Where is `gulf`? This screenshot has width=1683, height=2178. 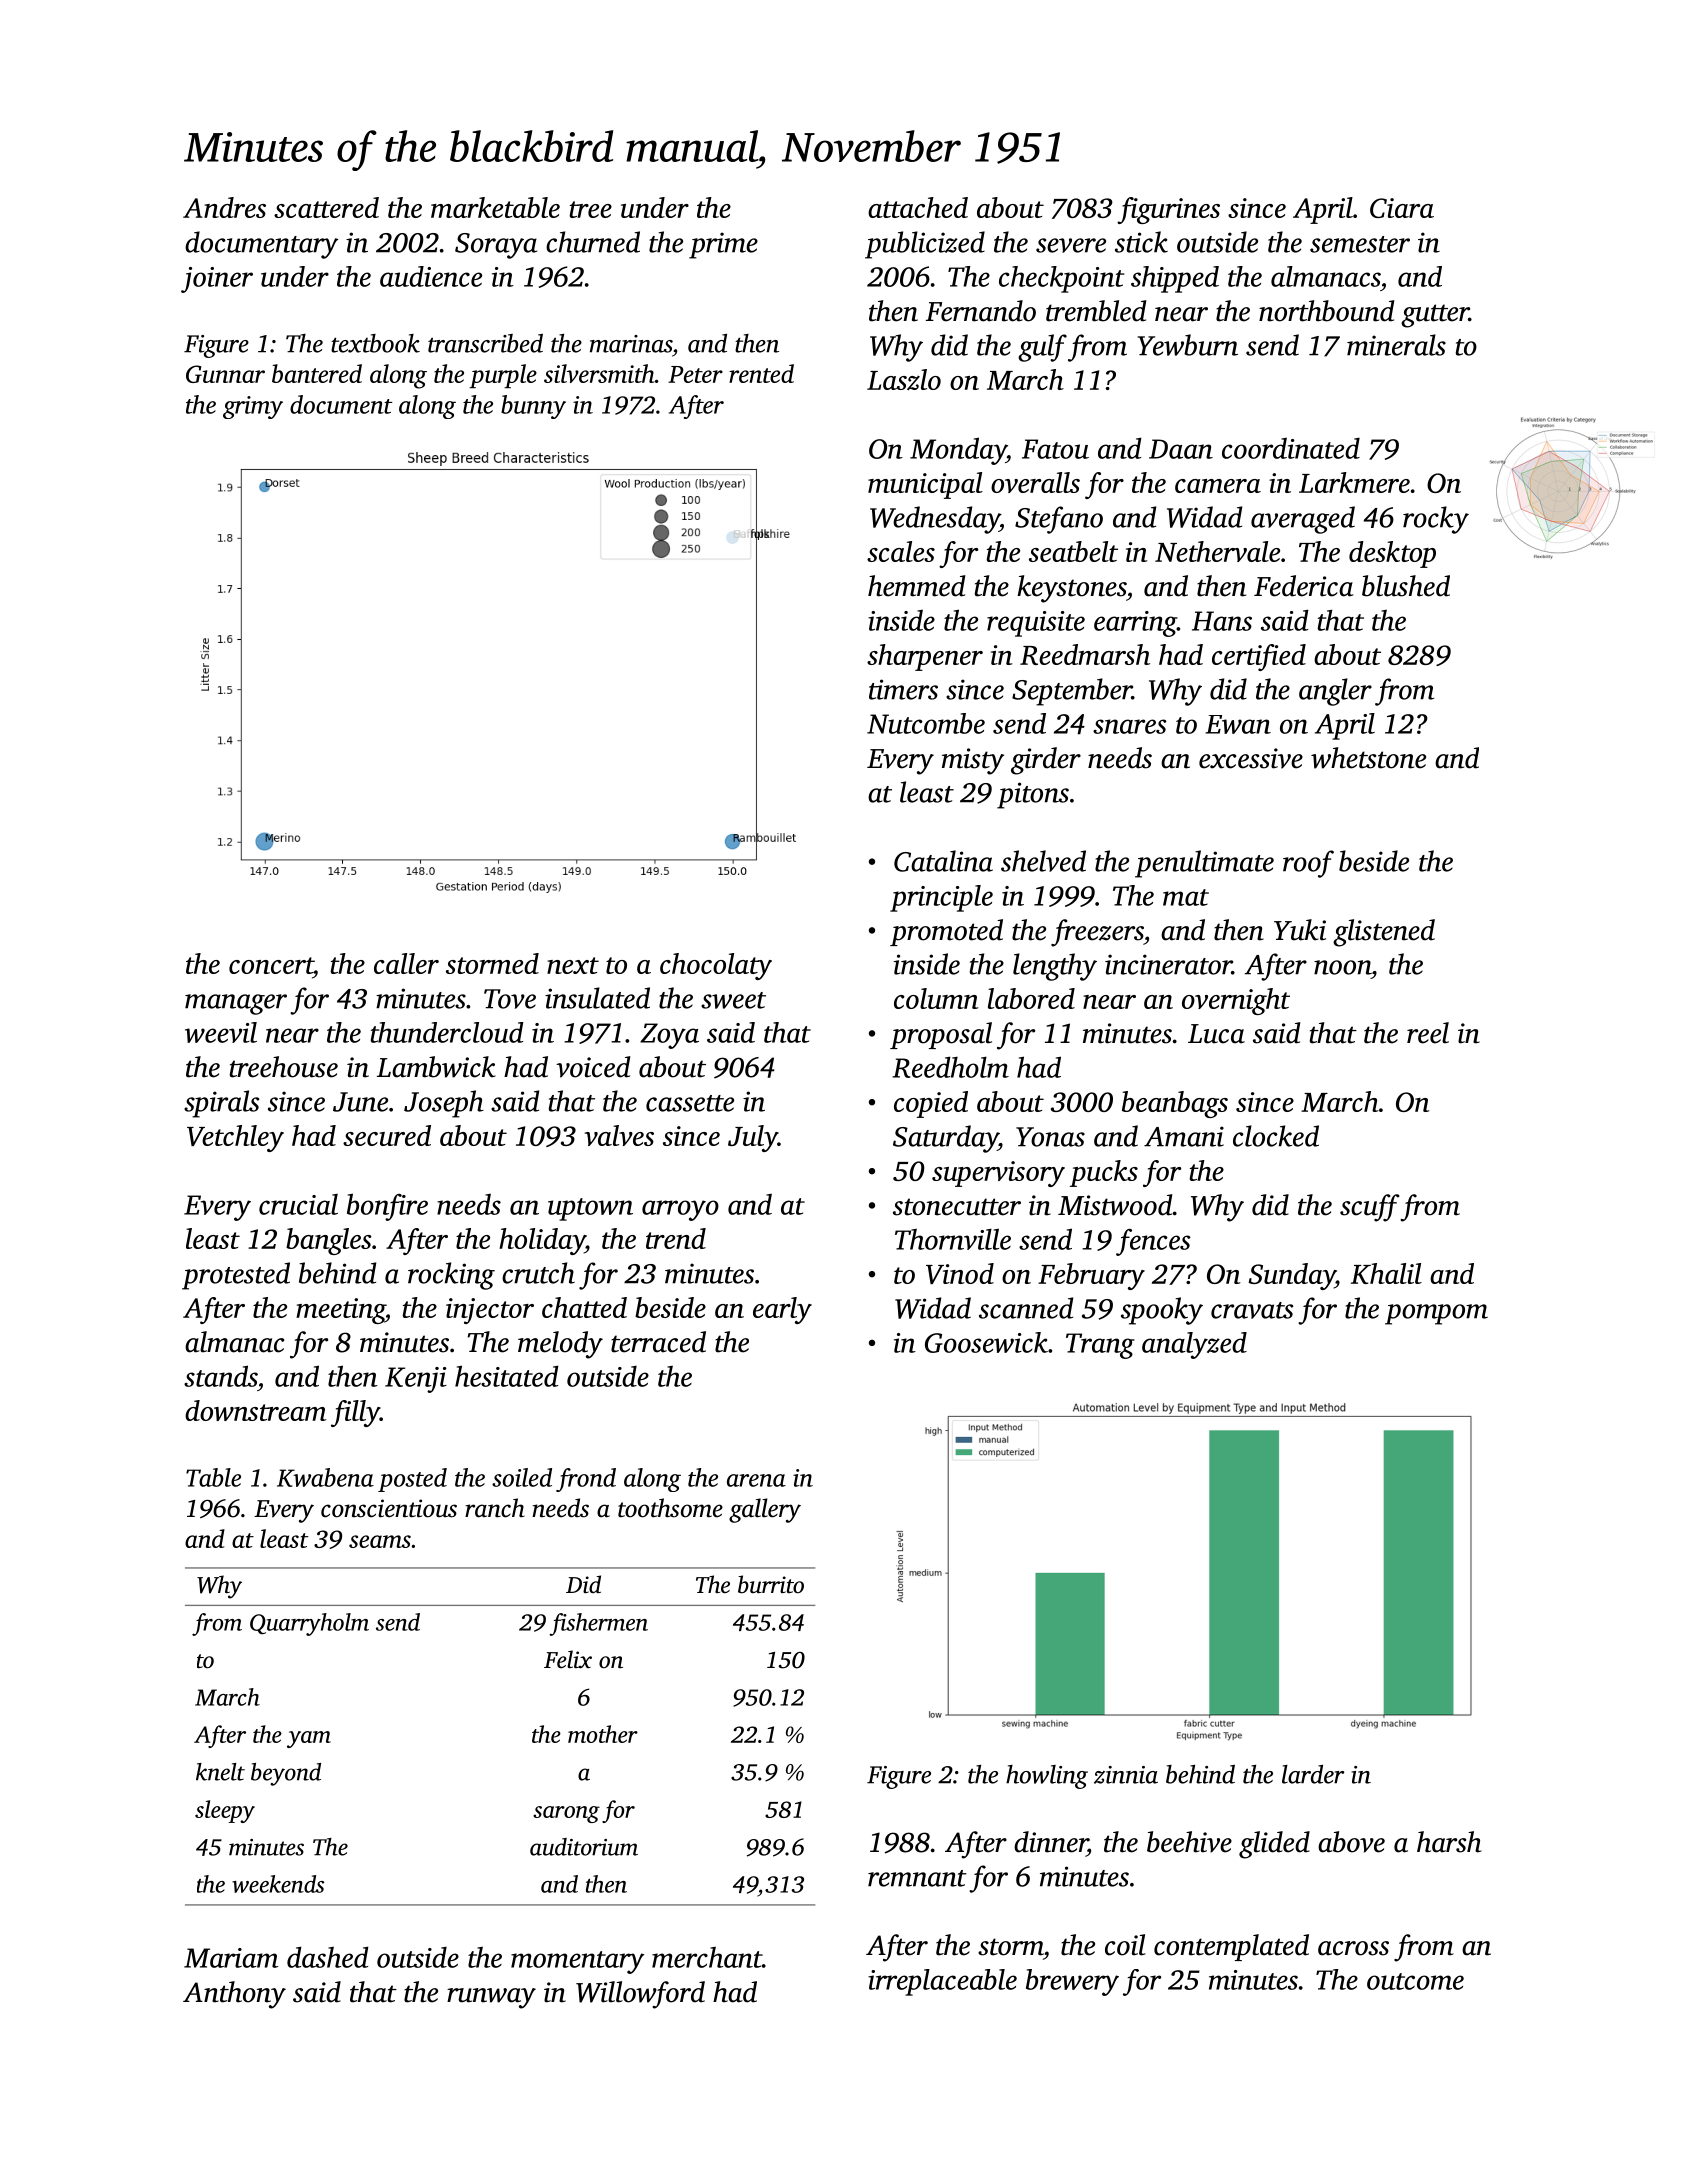
gulf is located at coordinates (1042, 348).
